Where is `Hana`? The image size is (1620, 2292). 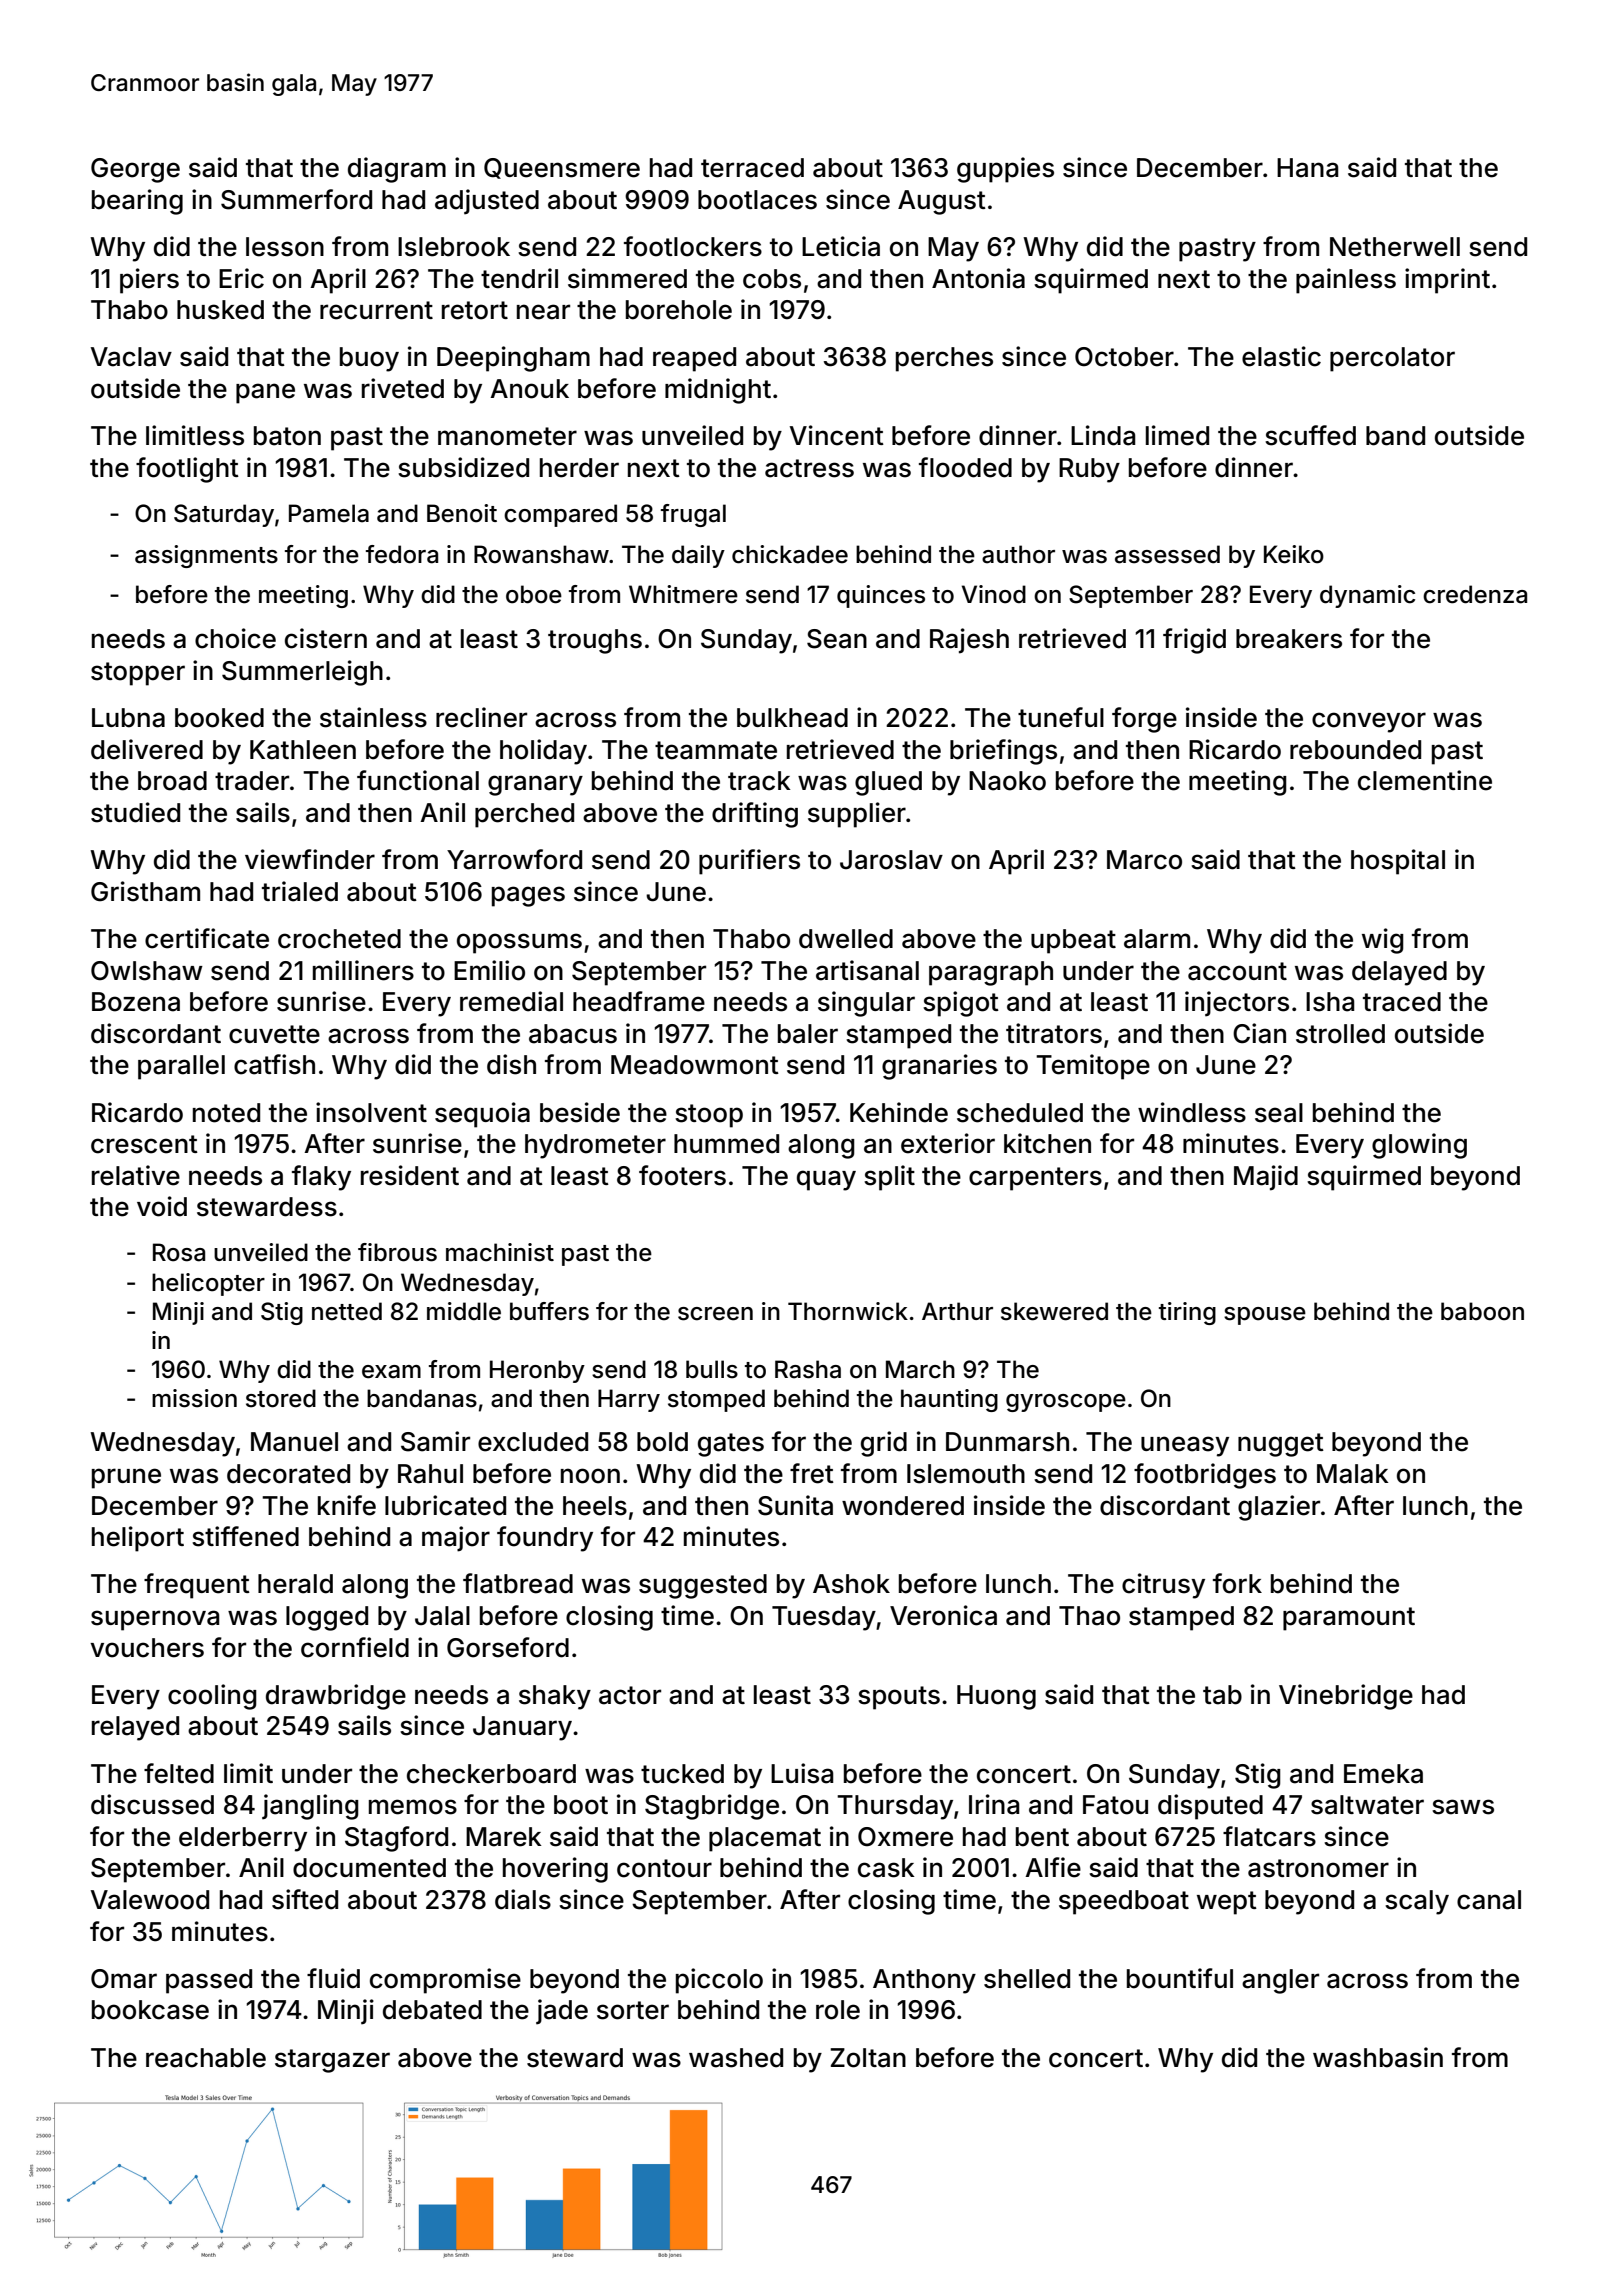 Hana is located at coordinates (1307, 168).
